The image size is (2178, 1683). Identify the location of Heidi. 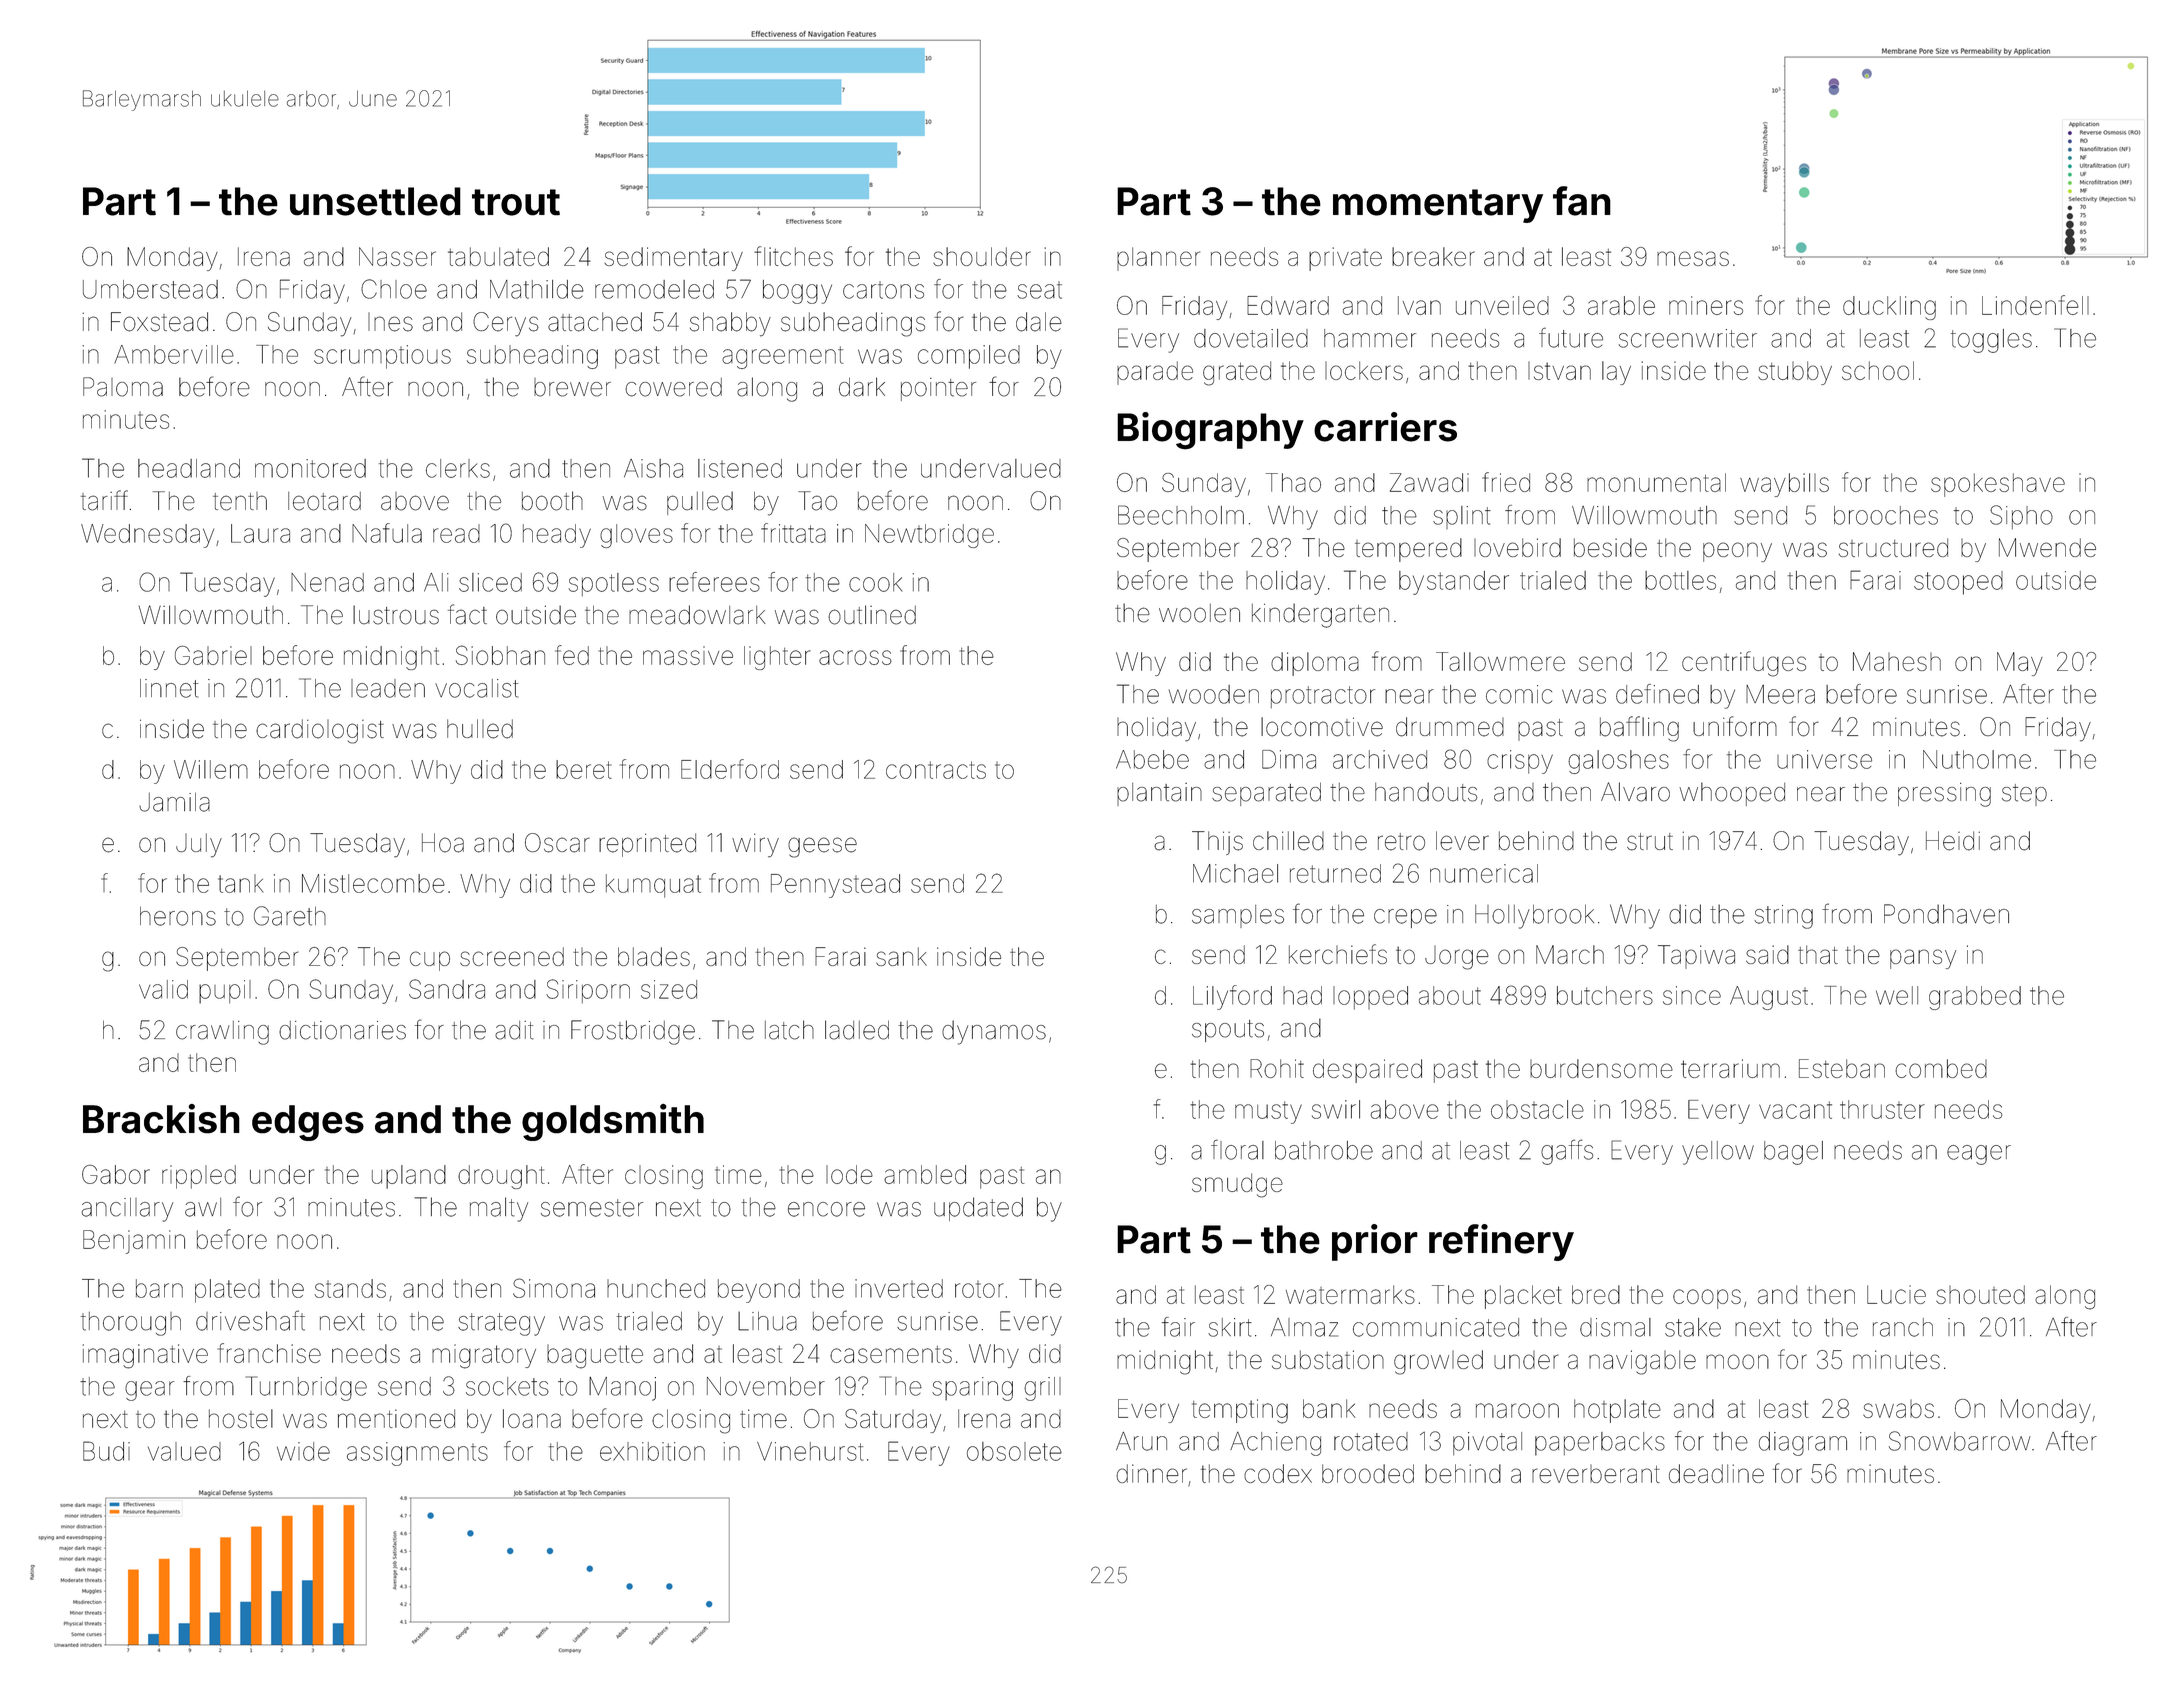
(1953, 841).
